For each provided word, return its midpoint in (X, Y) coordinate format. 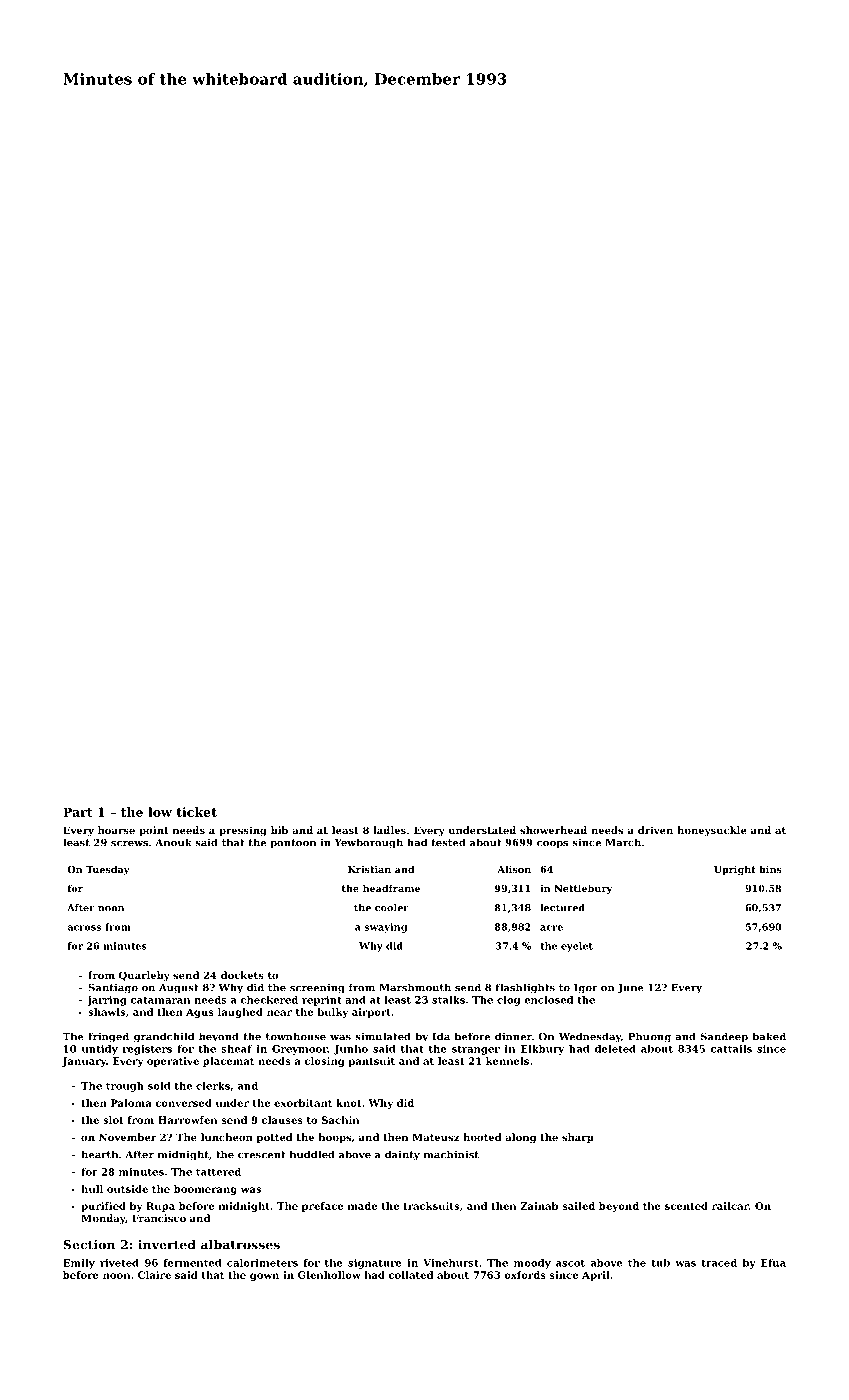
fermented (192, 1263)
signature (375, 1264)
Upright (735, 870)
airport (371, 1013)
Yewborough (368, 843)
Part (78, 812)
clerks (213, 1086)
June (630, 989)
